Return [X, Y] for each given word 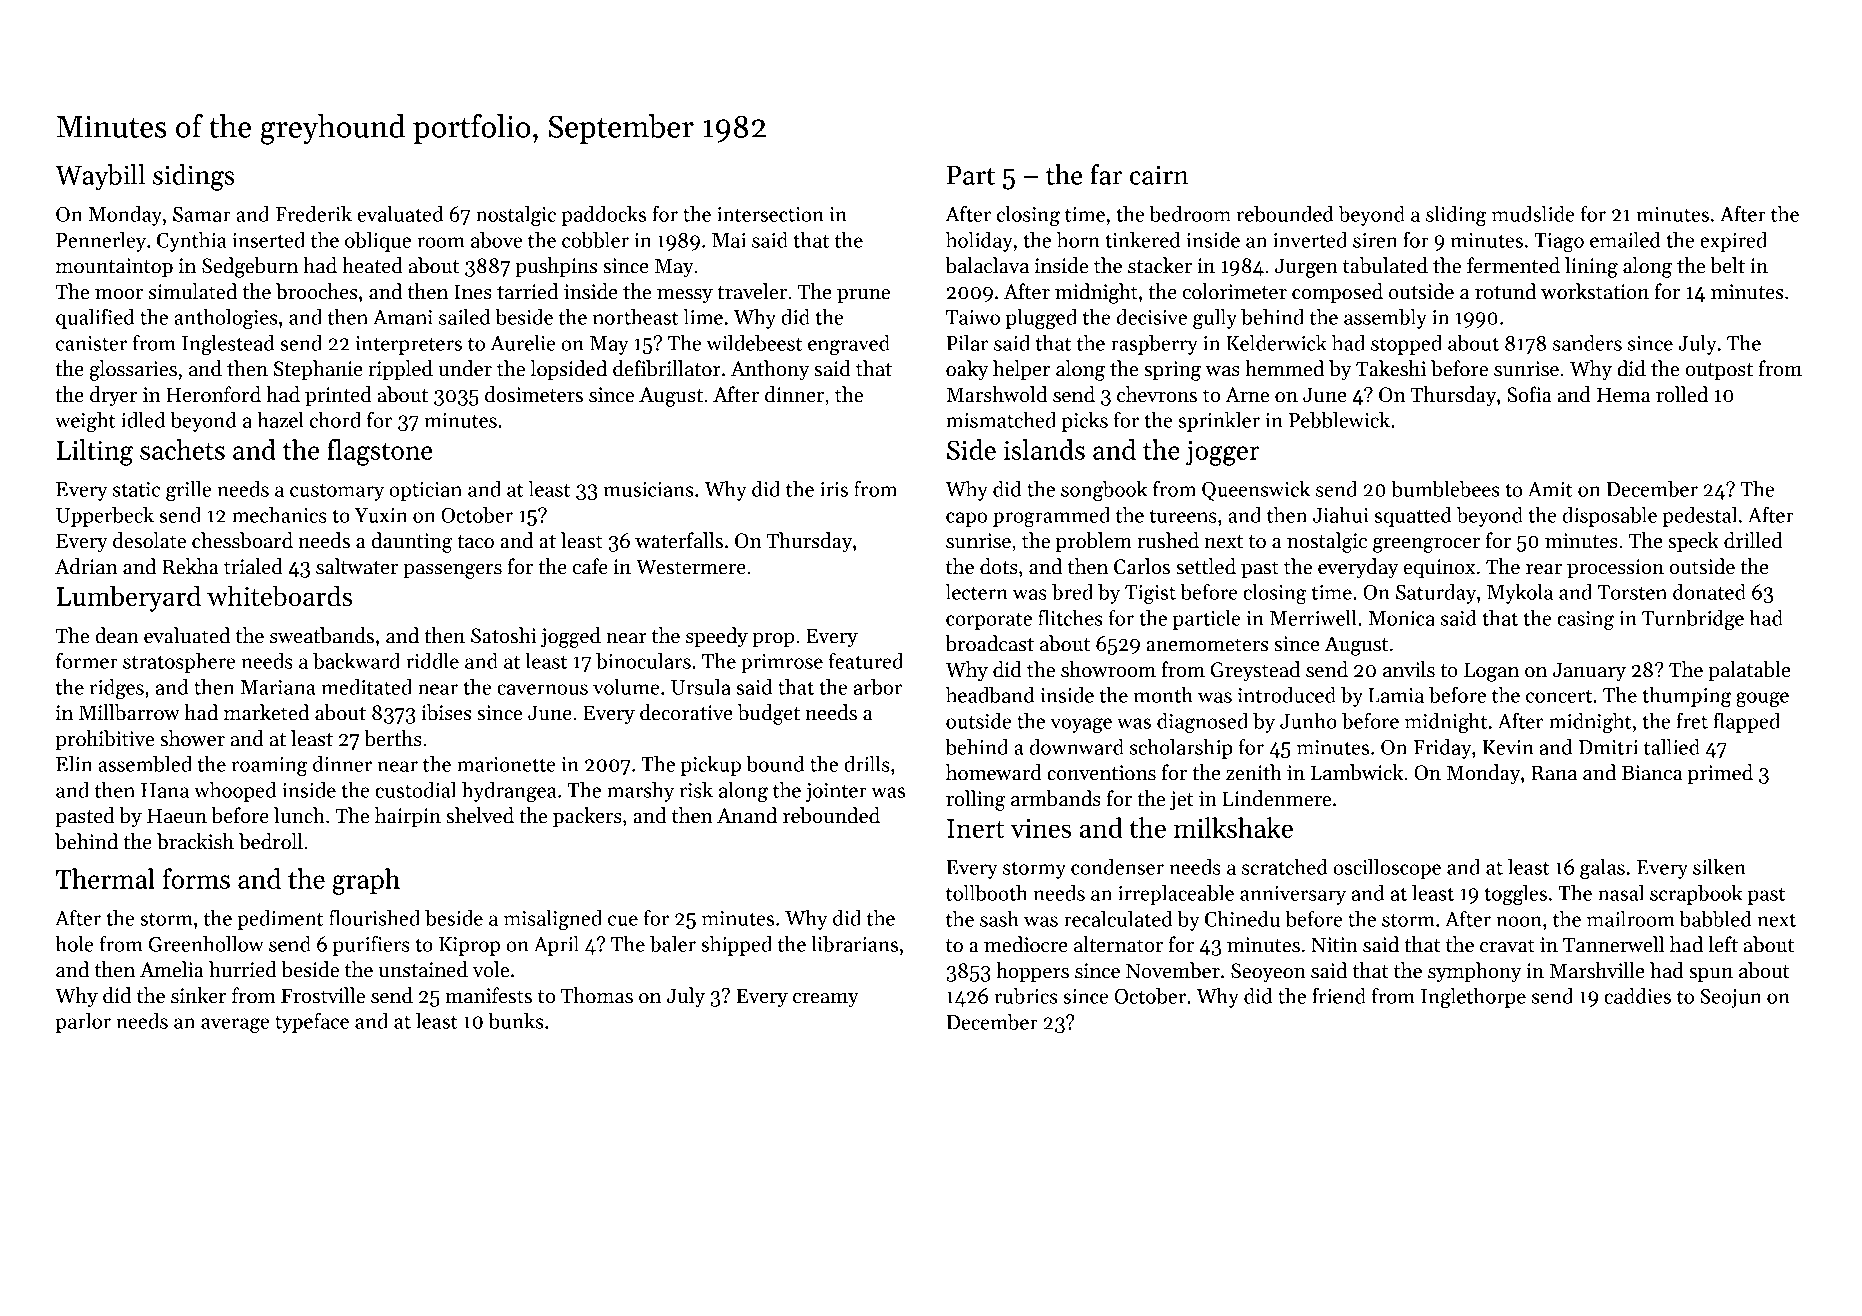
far [1106, 174]
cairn [1159, 175]
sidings [194, 177]
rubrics [1026, 996]
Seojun [1731, 998]
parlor [83, 1023]
